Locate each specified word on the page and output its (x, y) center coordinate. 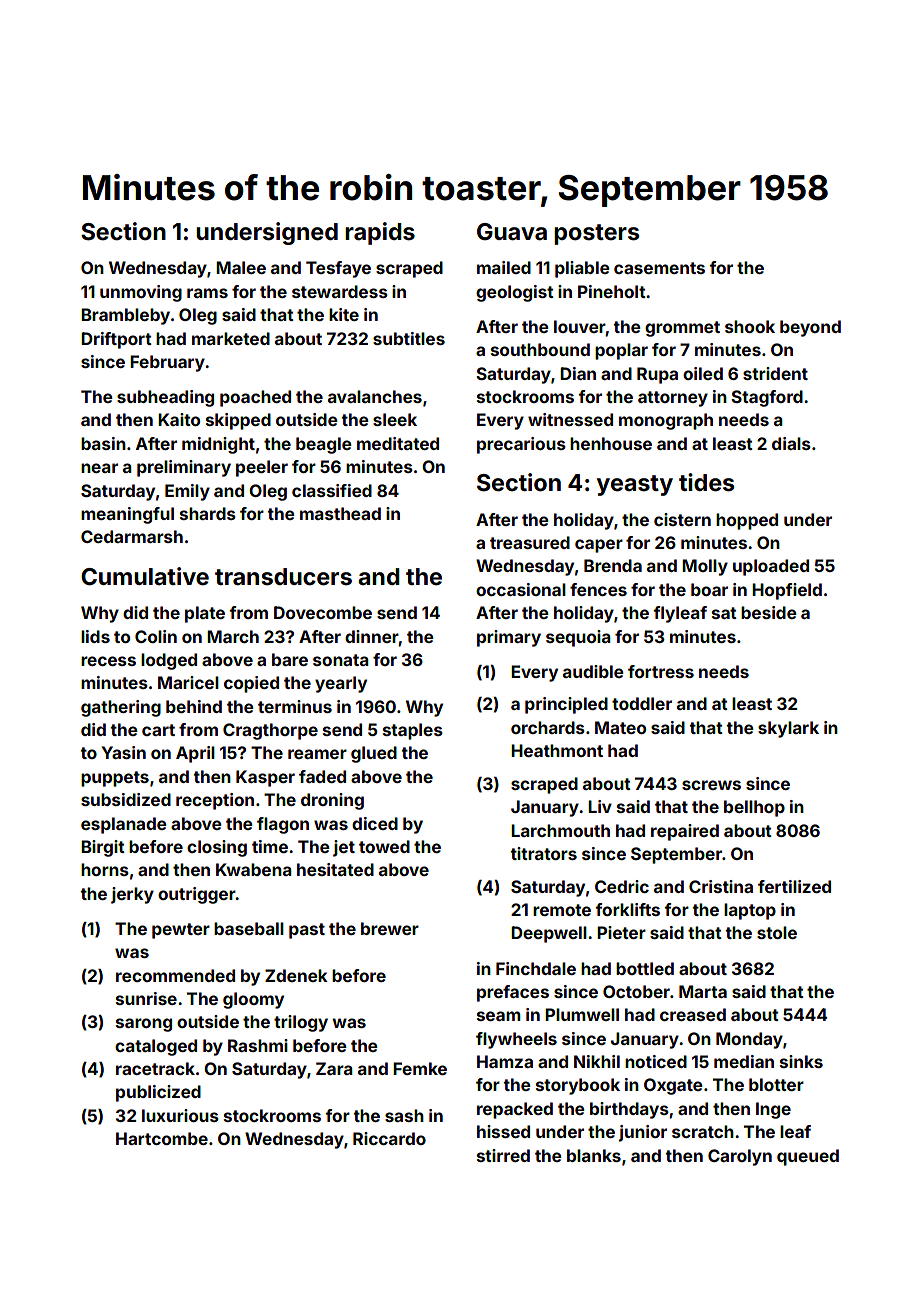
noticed (656, 1061)
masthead (340, 513)
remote (562, 910)
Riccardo (389, 1138)
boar (709, 589)
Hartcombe (162, 1138)
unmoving (141, 293)
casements (659, 268)
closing (217, 848)
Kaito (179, 419)
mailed (504, 267)
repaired (685, 832)
